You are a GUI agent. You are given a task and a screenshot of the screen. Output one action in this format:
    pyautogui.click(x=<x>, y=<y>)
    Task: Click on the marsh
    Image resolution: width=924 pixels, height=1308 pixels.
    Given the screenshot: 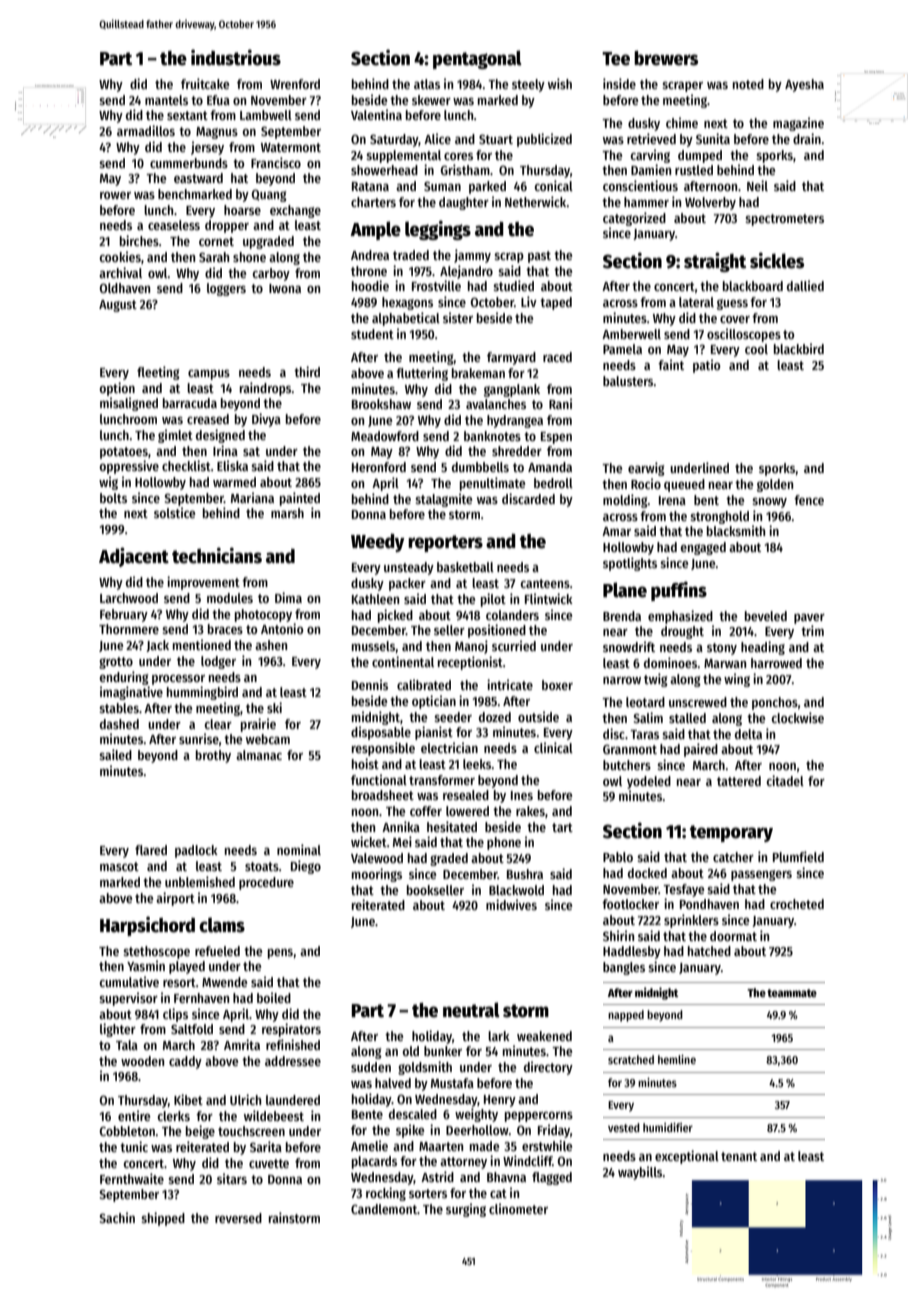 What is the action you would take?
    pyautogui.click(x=287, y=513)
